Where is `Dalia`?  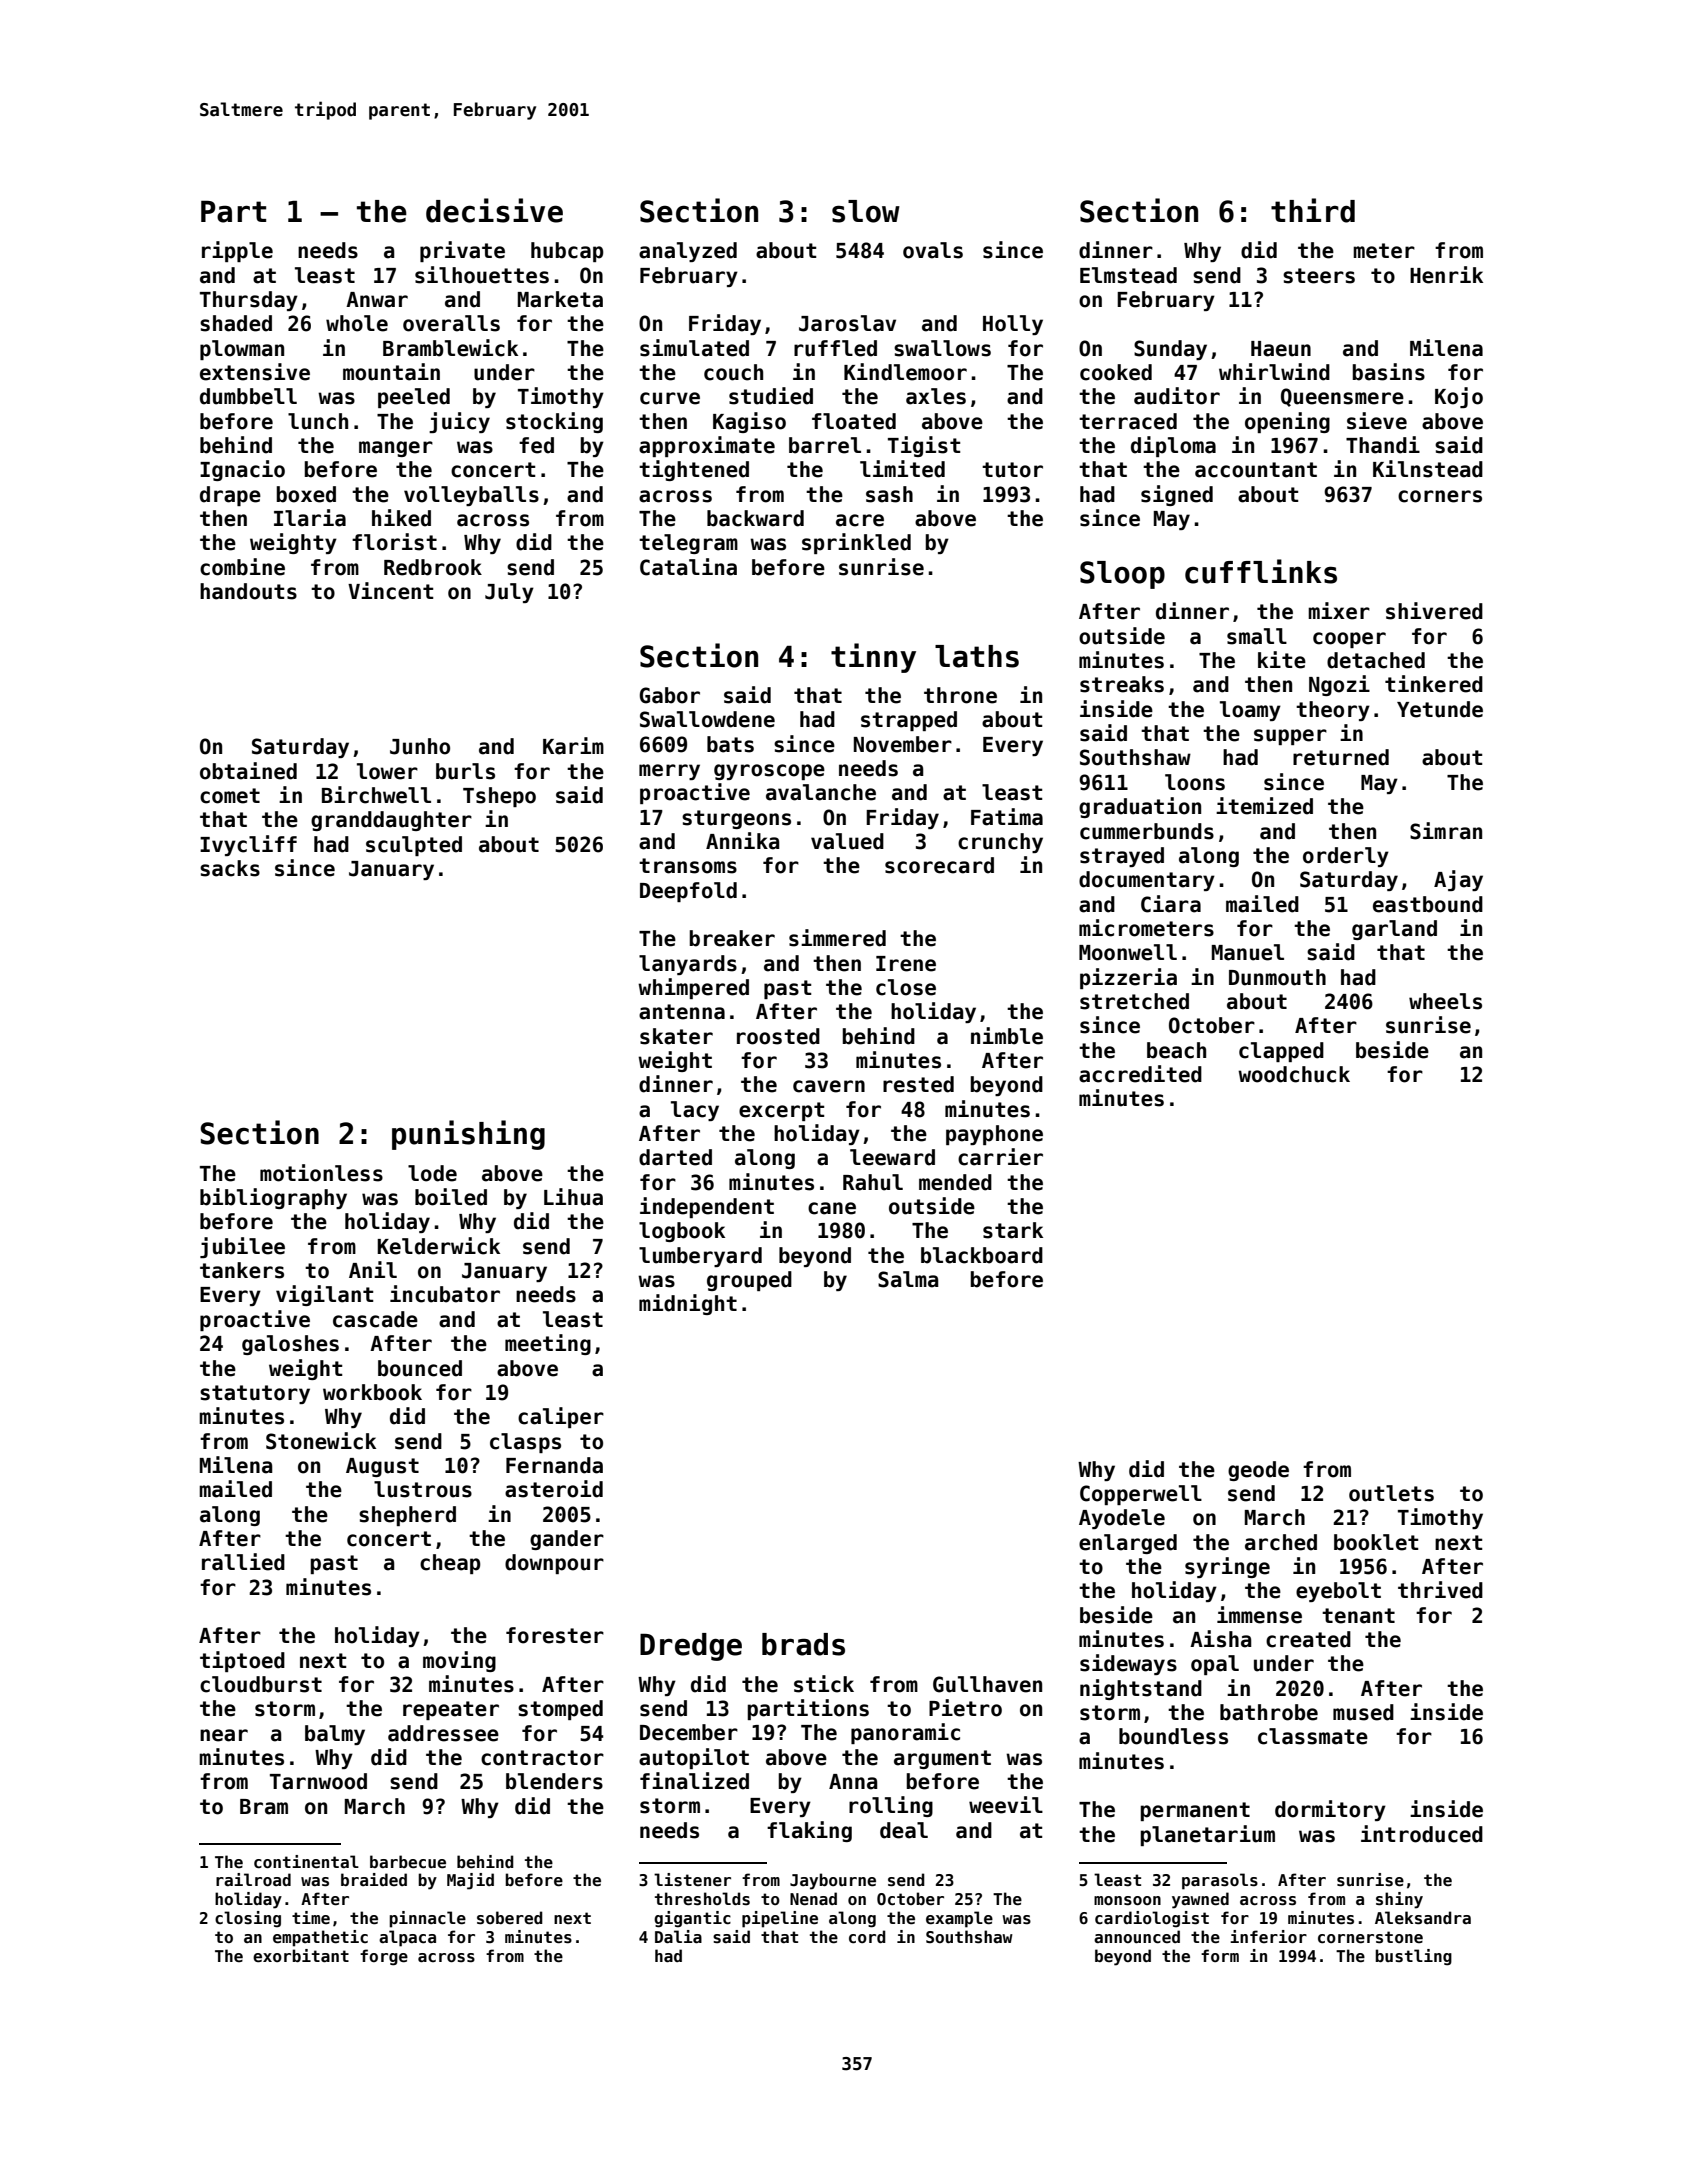
Dalia is located at coordinates (678, 1936).
